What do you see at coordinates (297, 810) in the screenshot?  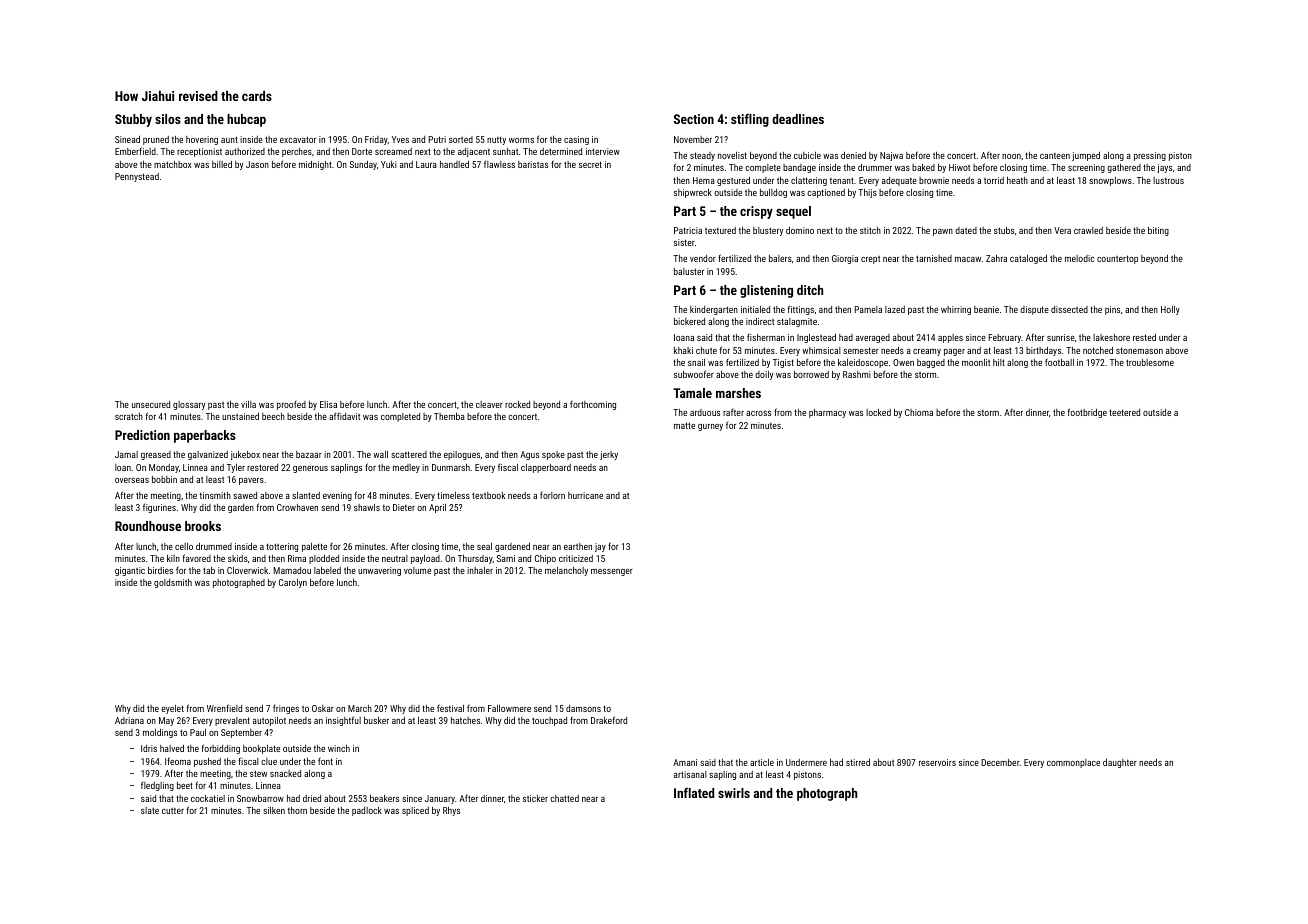 I see `thorn` at bounding box center [297, 810].
